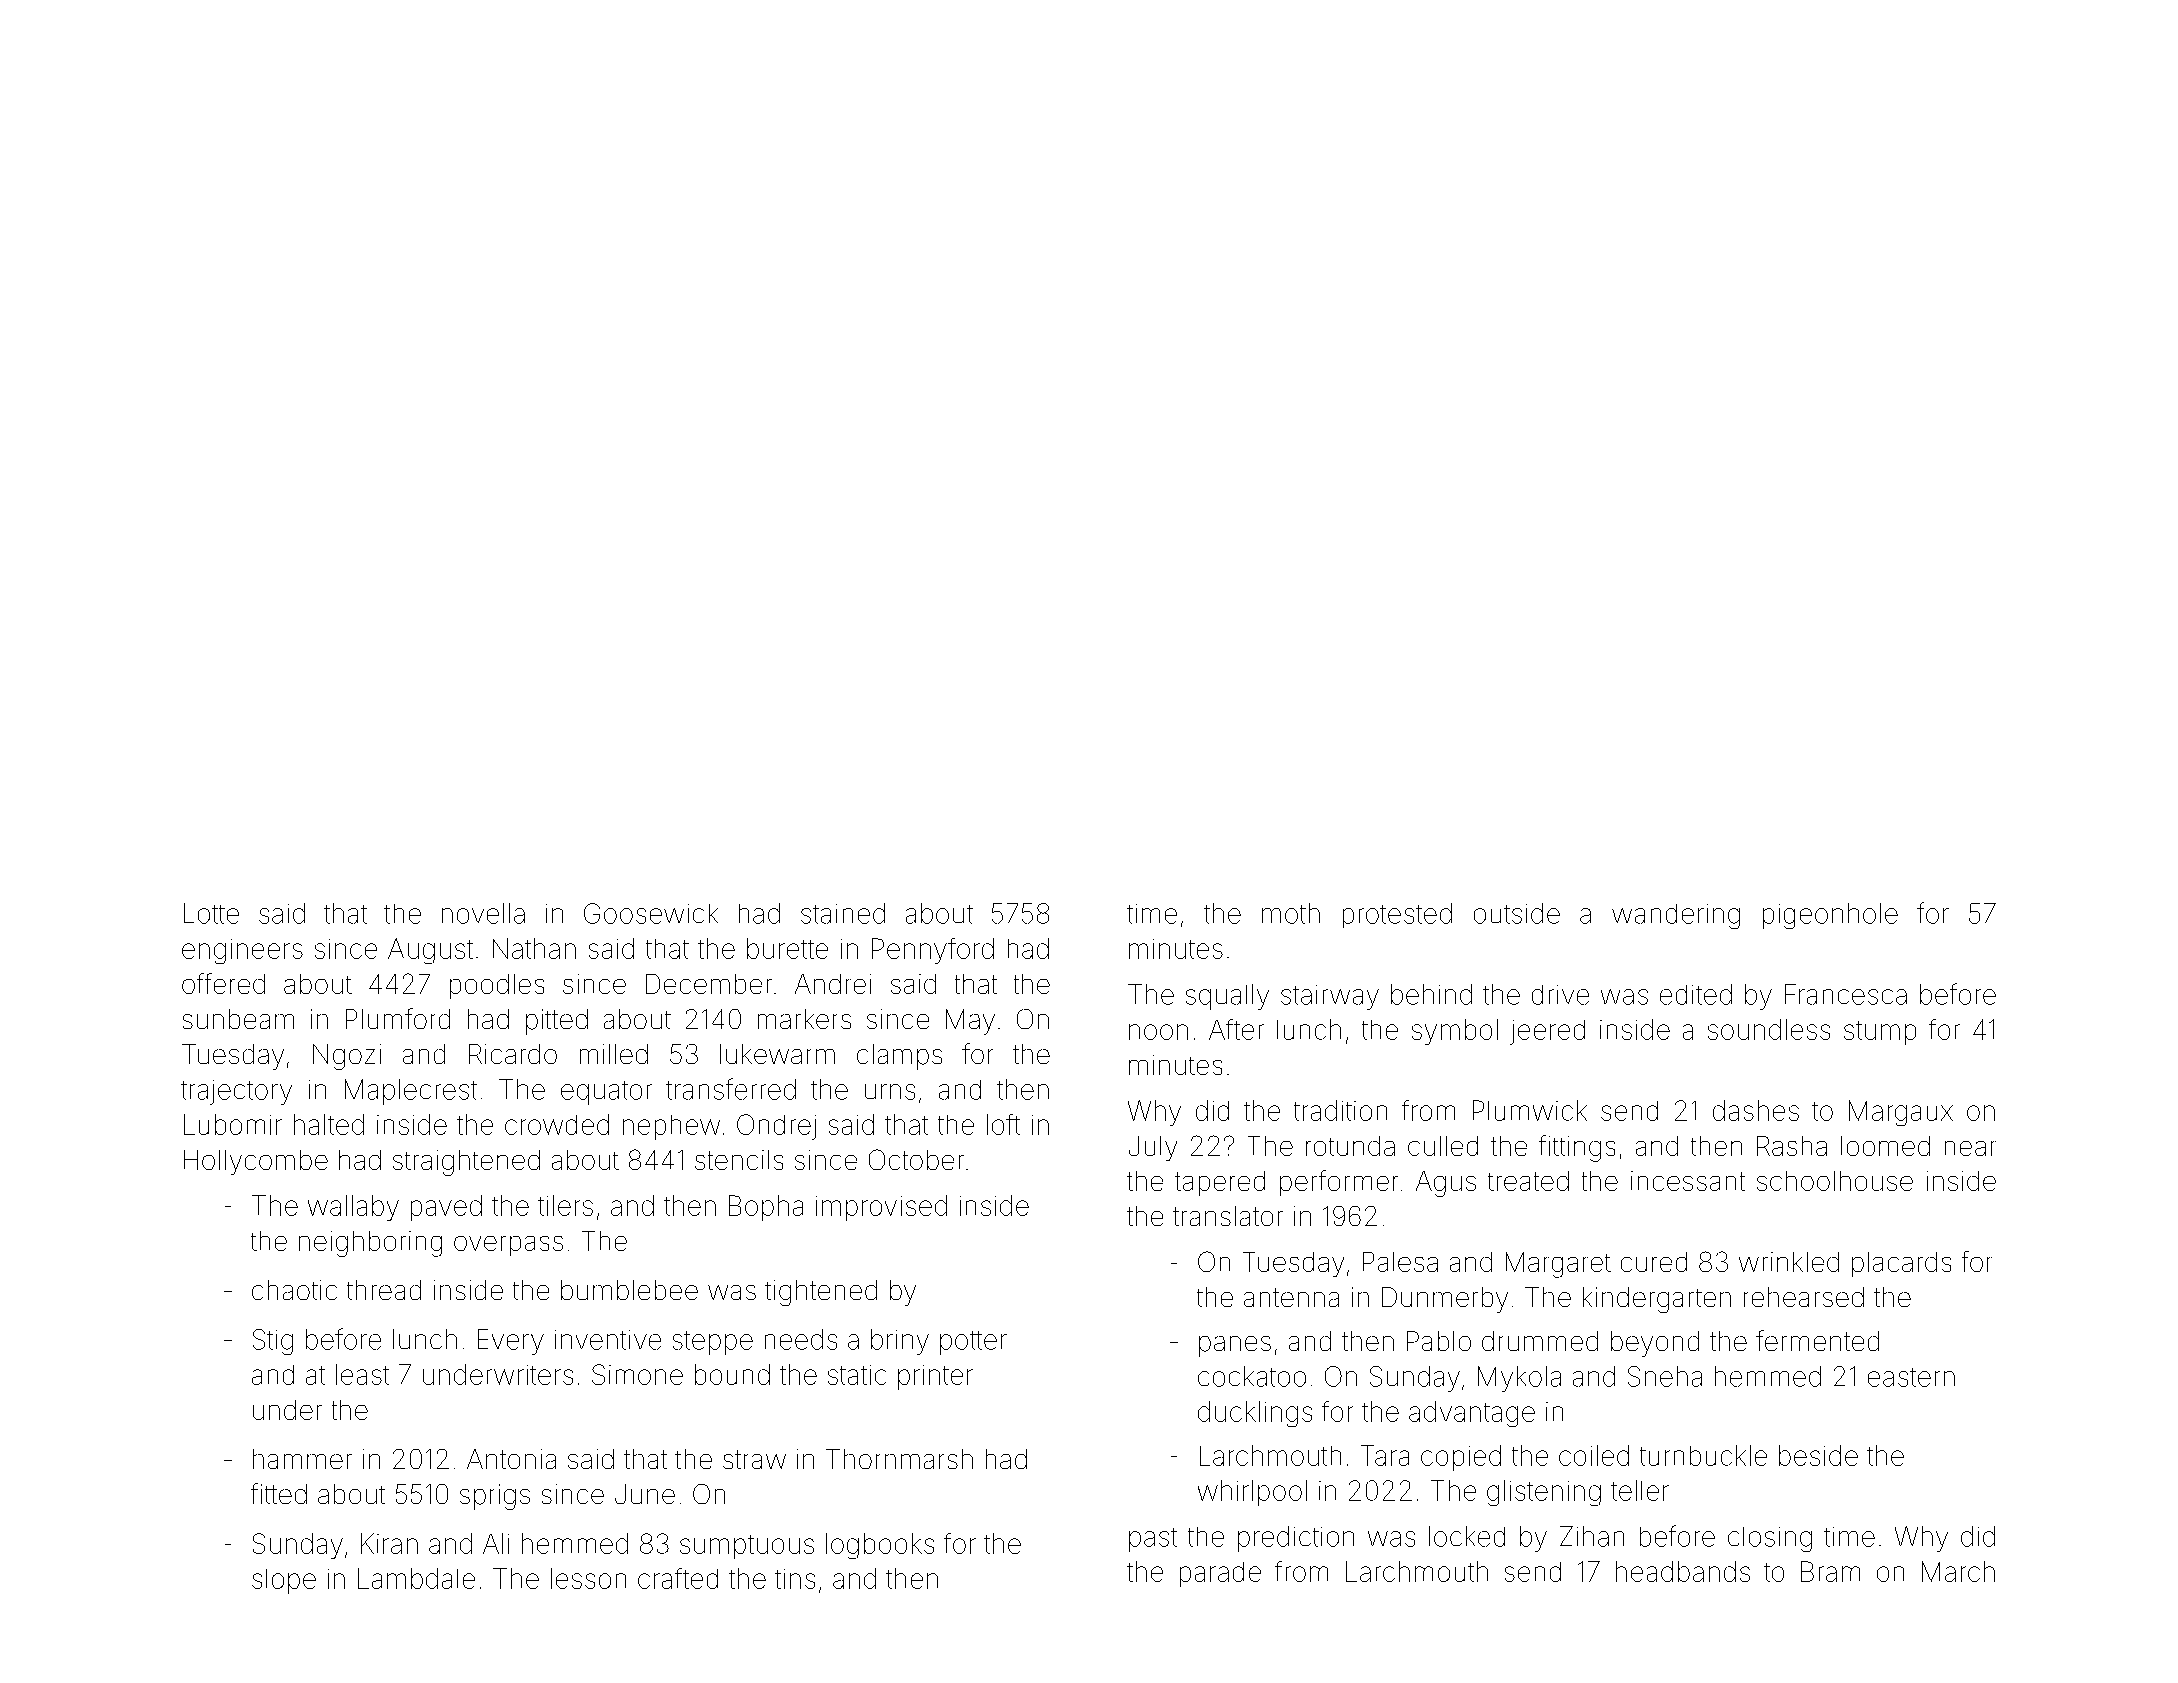 This screenshot has height=1683, width=2178. I want to click on noon, so click(1158, 1032).
